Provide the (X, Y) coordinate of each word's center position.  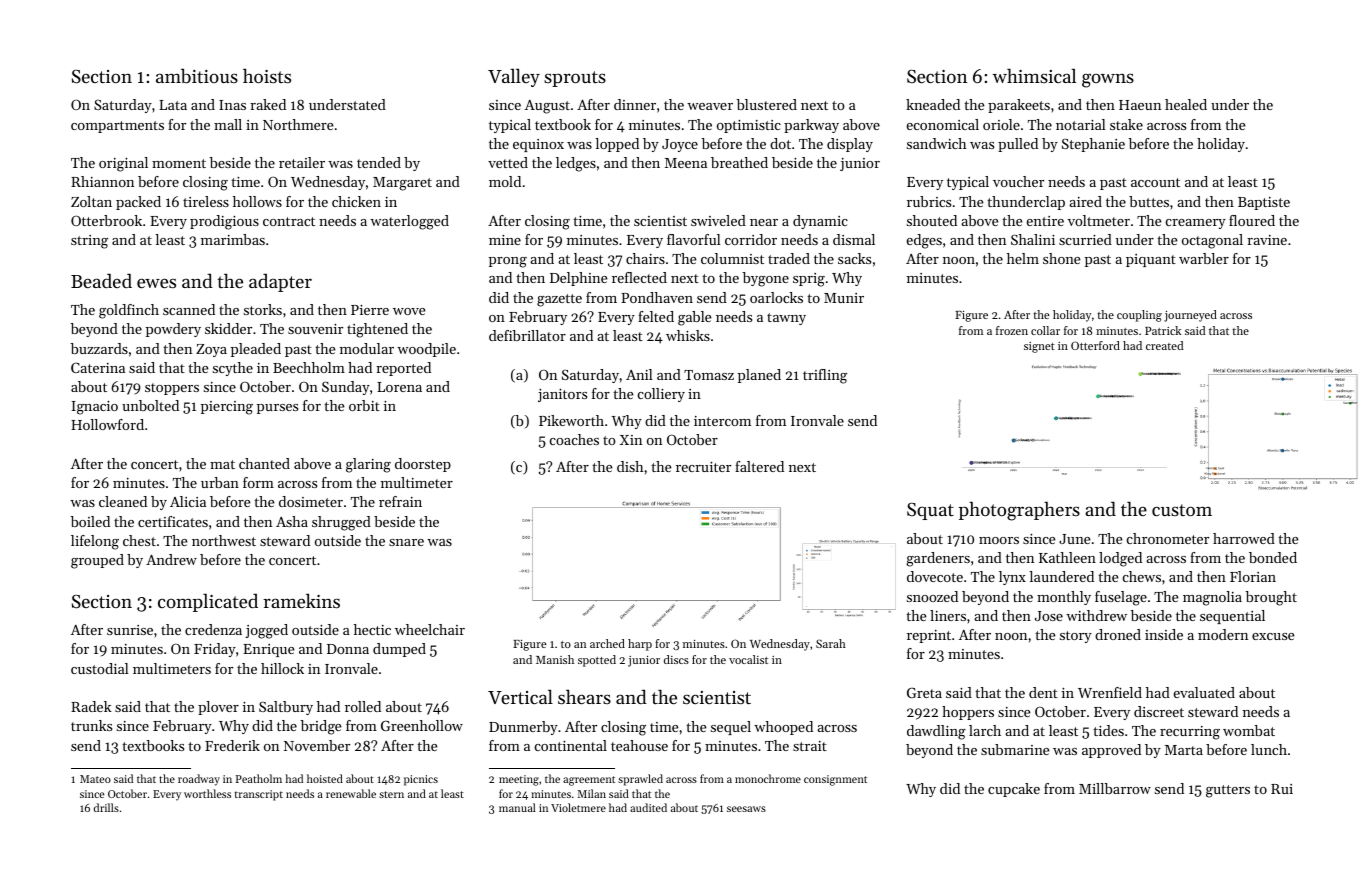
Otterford (1095, 345)
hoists (267, 75)
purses (277, 409)
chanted (264, 463)
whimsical (1034, 75)
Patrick (1163, 330)
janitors (562, 395)
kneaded (933, 104)
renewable (351, 793)
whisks (688, 335)
